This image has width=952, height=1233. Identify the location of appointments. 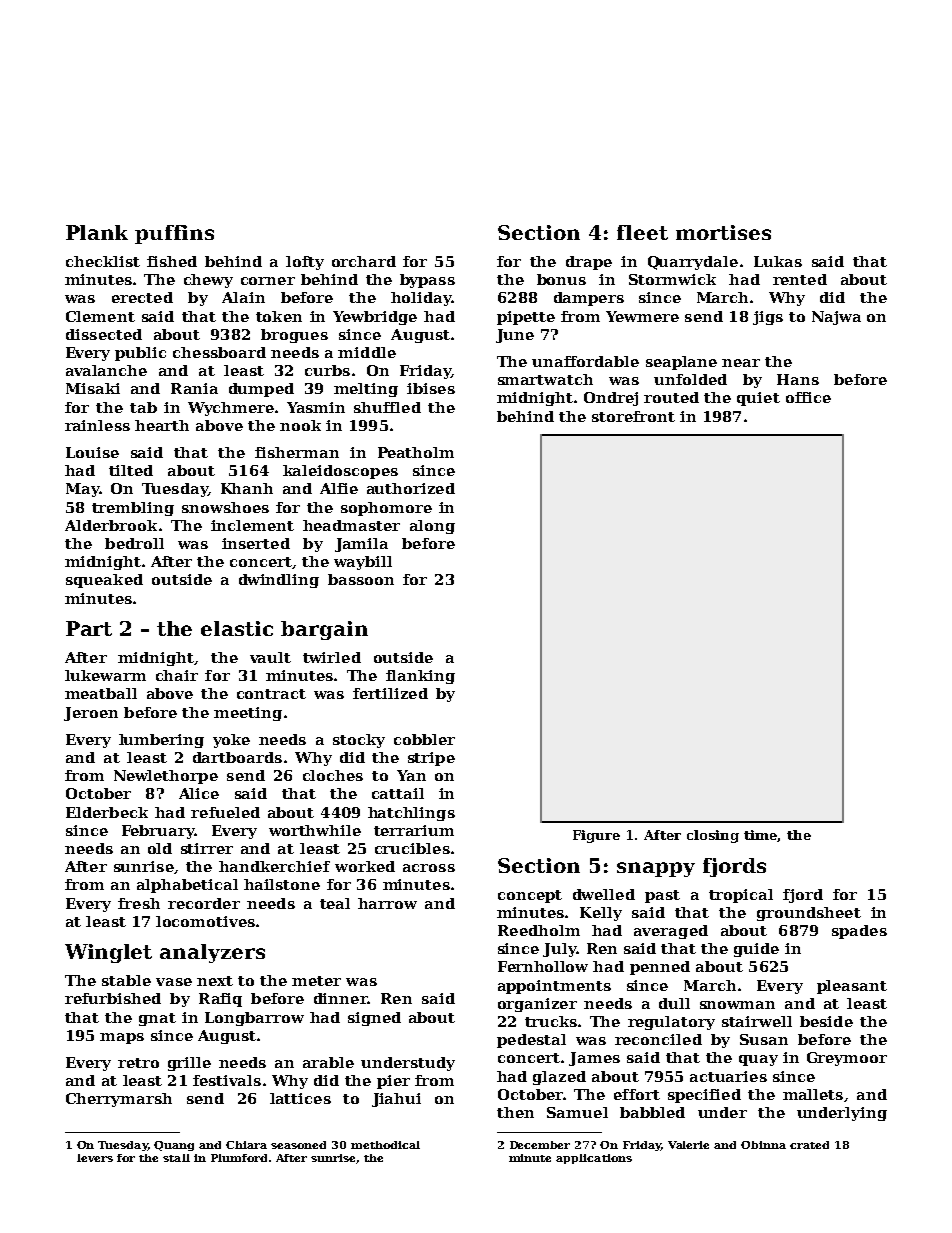
(554, 987).
